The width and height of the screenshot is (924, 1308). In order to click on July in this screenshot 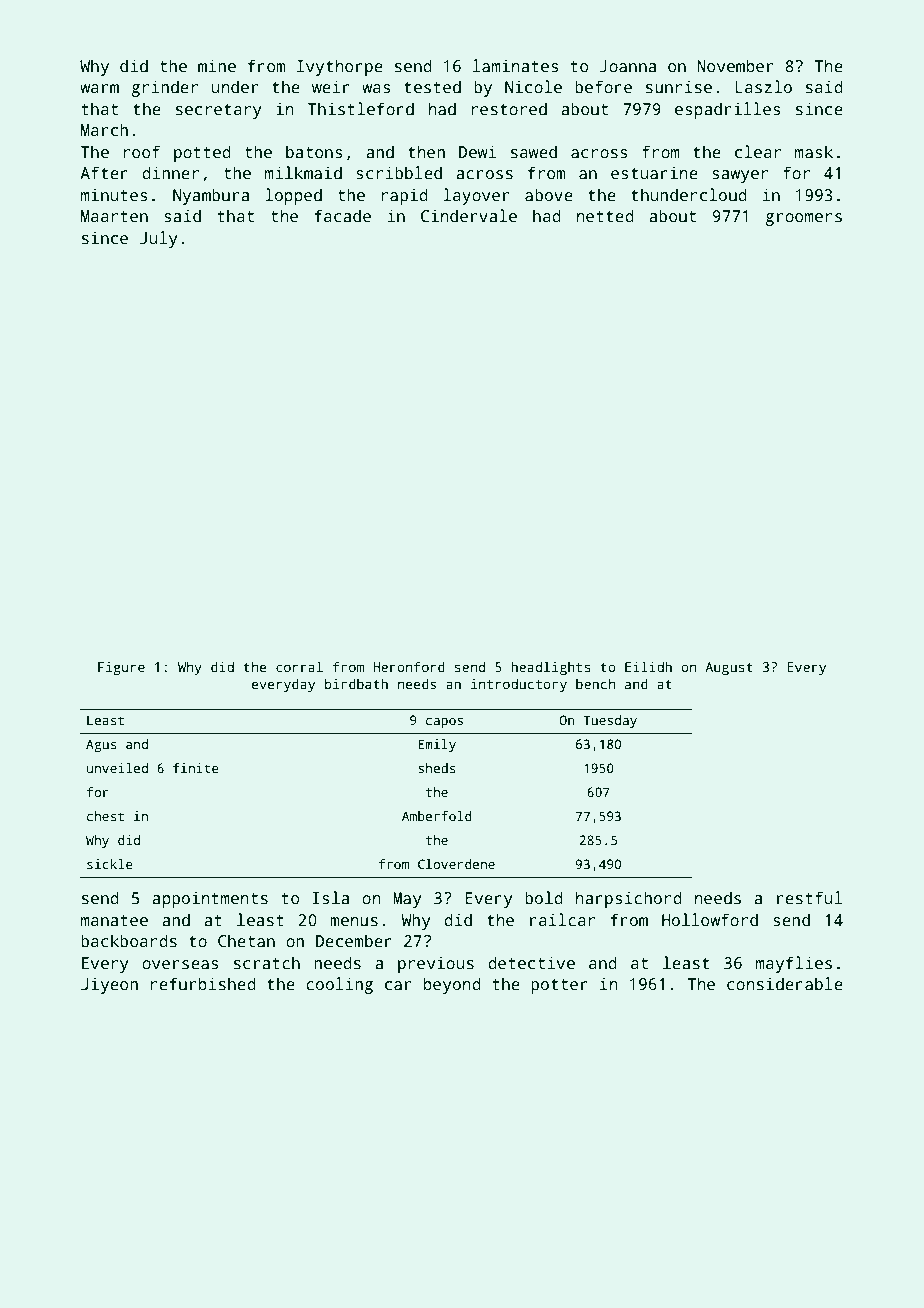, I will do `click(159, 239)`.
